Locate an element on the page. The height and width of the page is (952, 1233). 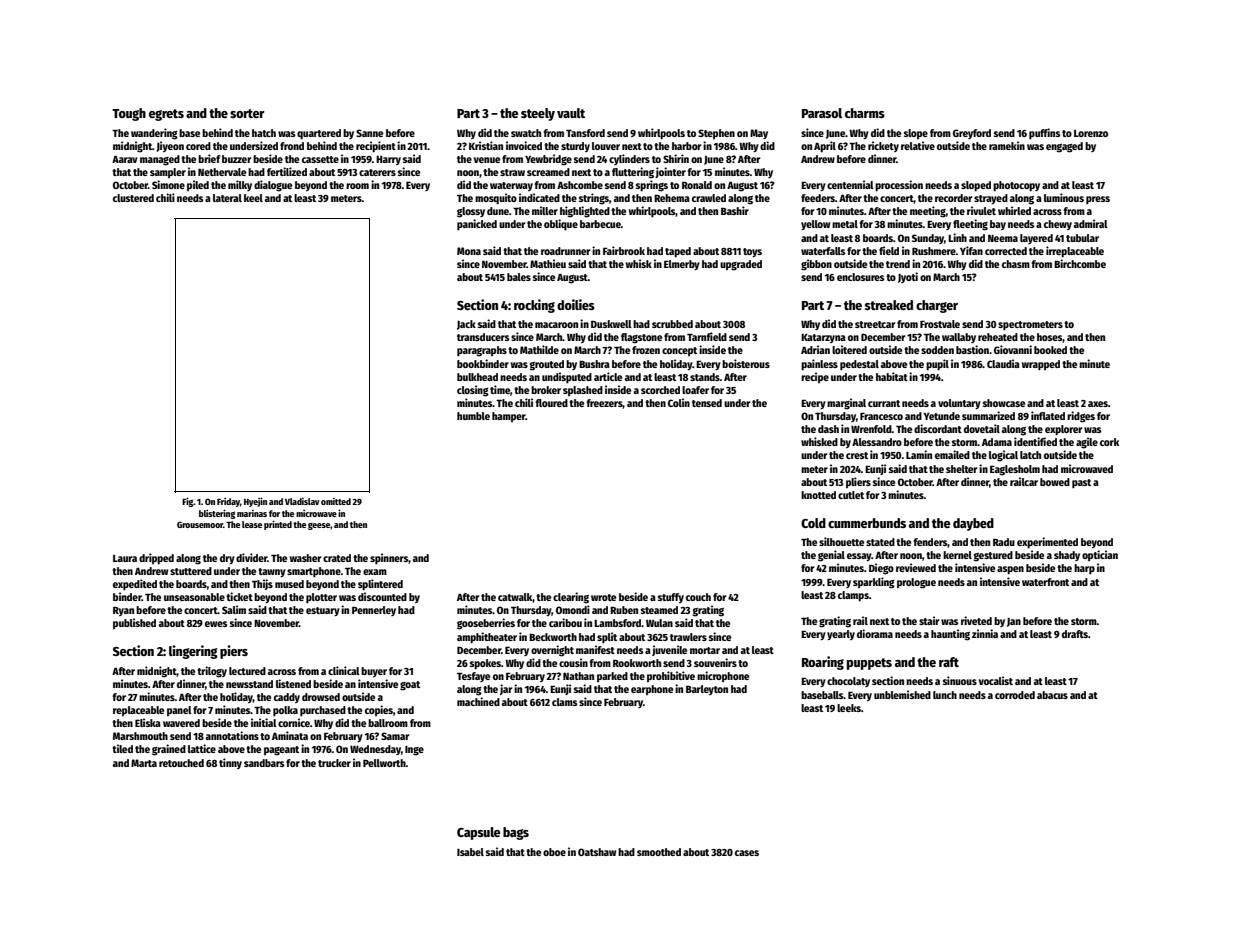
Birchcombe is located at coordinates (1080, 263).
